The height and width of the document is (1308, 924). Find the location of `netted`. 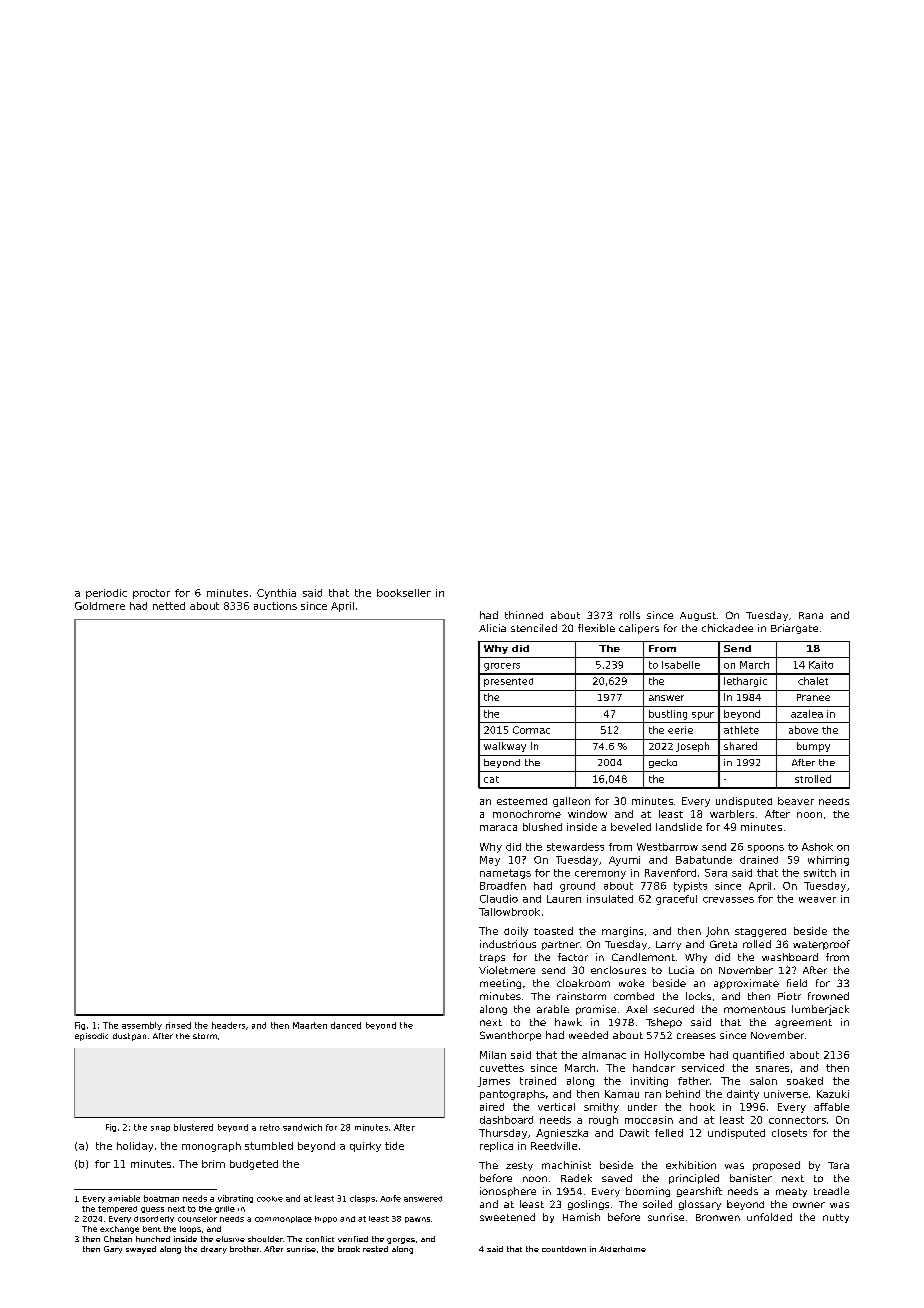

netted is located at coordinates (169, 606).
